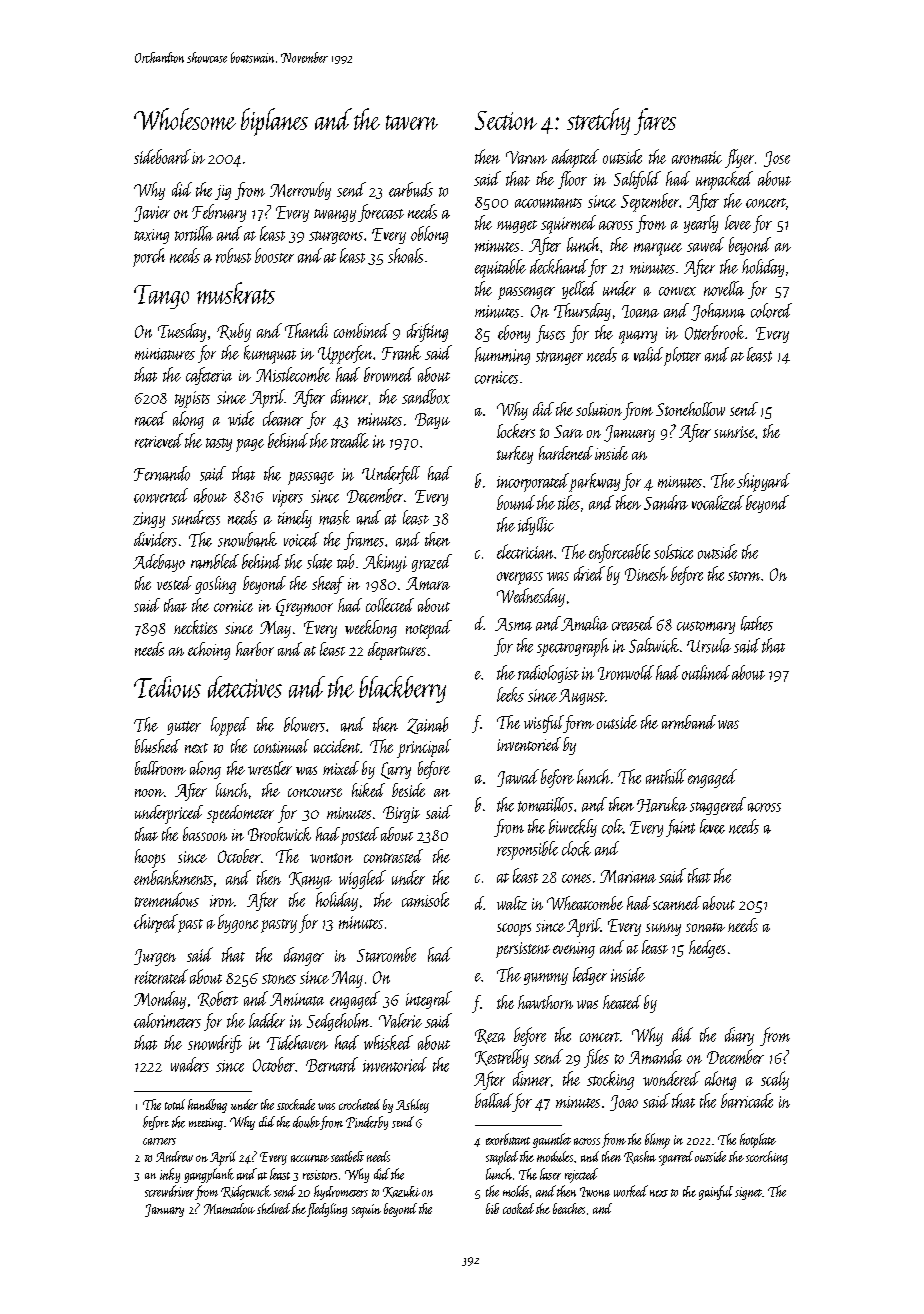 Image resolution: width=924 pixels, height=1314 pixels. Describe the element at coordinates (315, 792) in the image. I see `concourse` at that location.
